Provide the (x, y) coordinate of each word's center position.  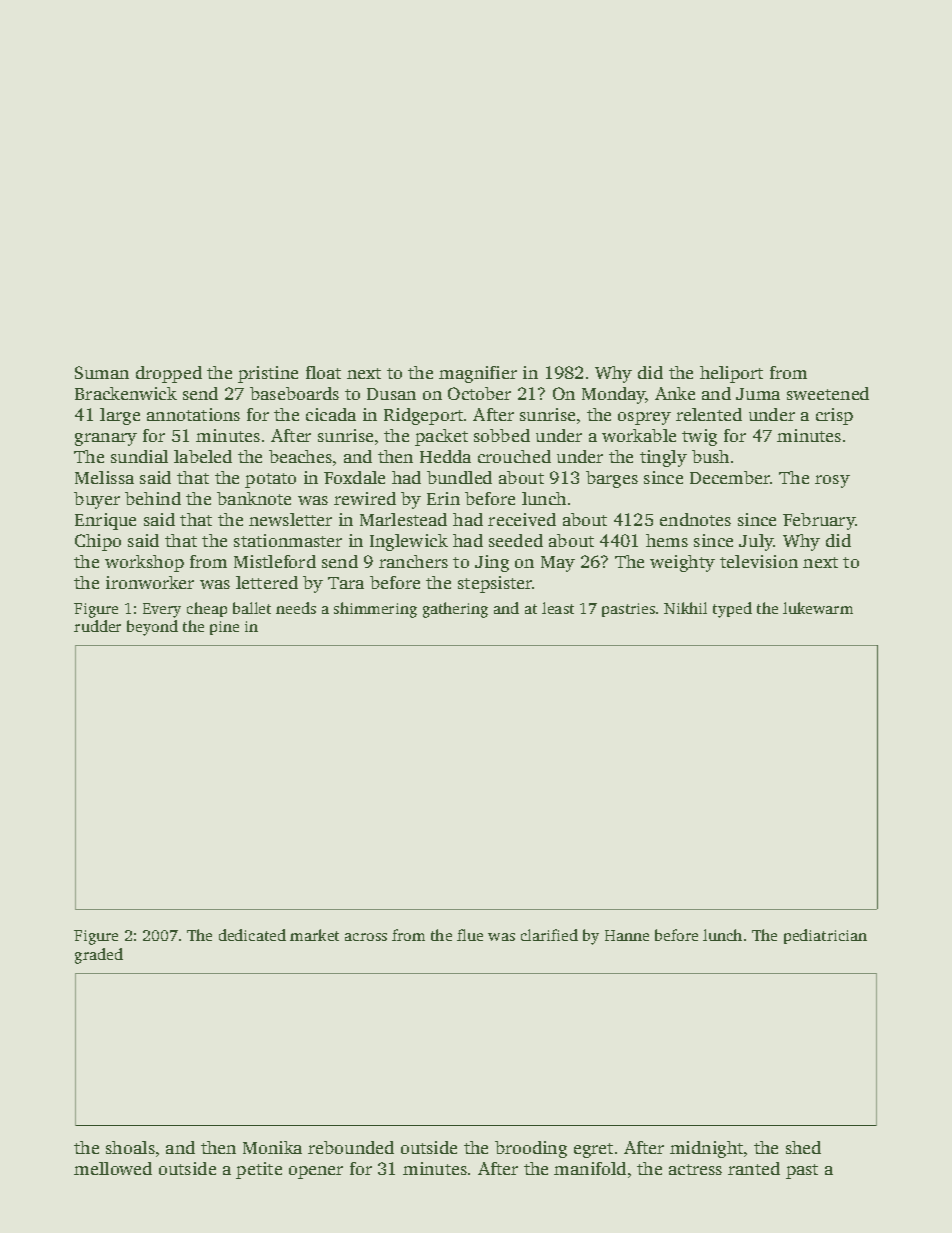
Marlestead (403, 519)
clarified (549, 935)
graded (99, 956)
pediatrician (825, 936)
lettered (267, 582)
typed (732, 610)
